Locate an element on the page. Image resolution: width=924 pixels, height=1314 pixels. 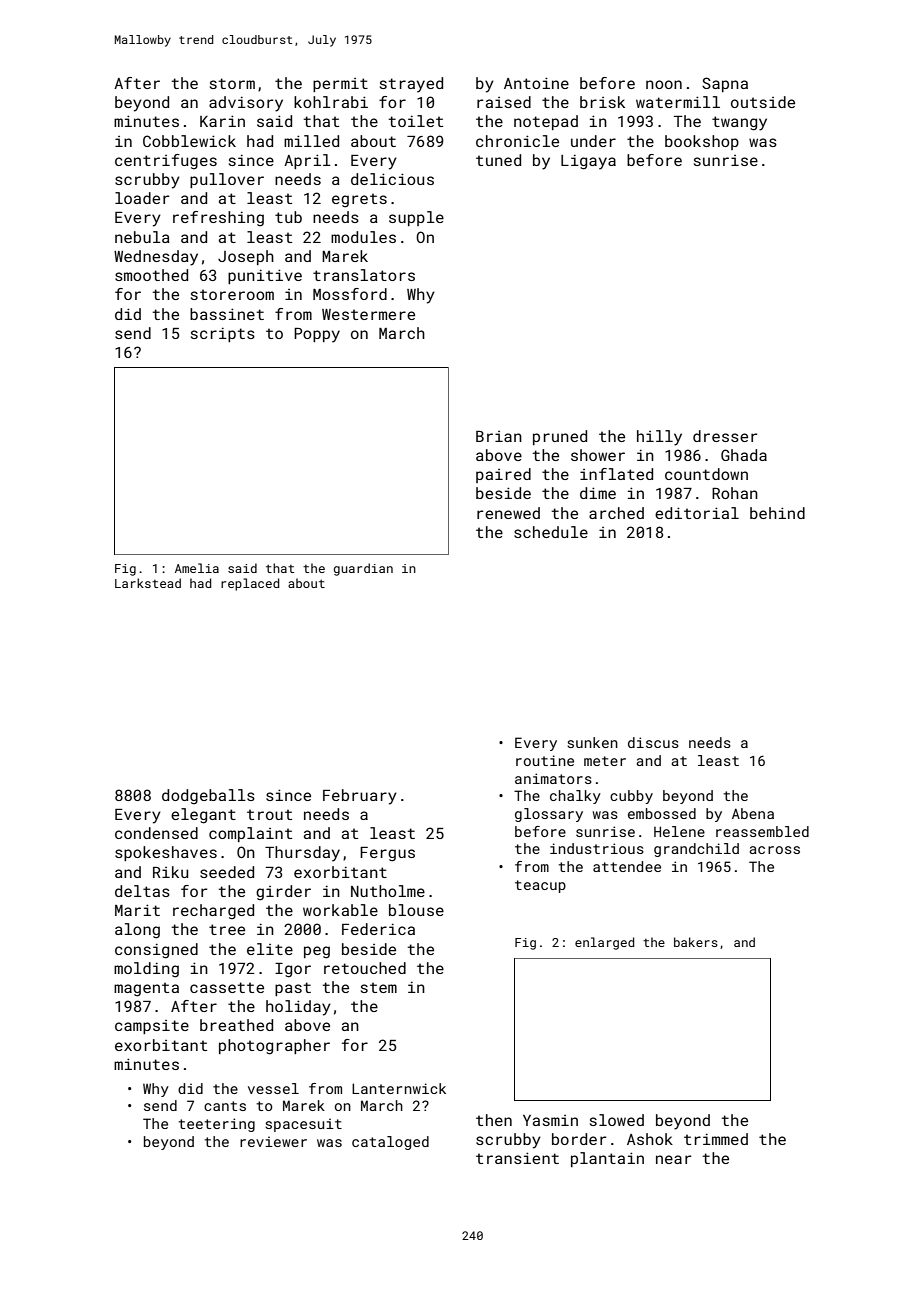
dresser is located at coordinates (725, 436).
